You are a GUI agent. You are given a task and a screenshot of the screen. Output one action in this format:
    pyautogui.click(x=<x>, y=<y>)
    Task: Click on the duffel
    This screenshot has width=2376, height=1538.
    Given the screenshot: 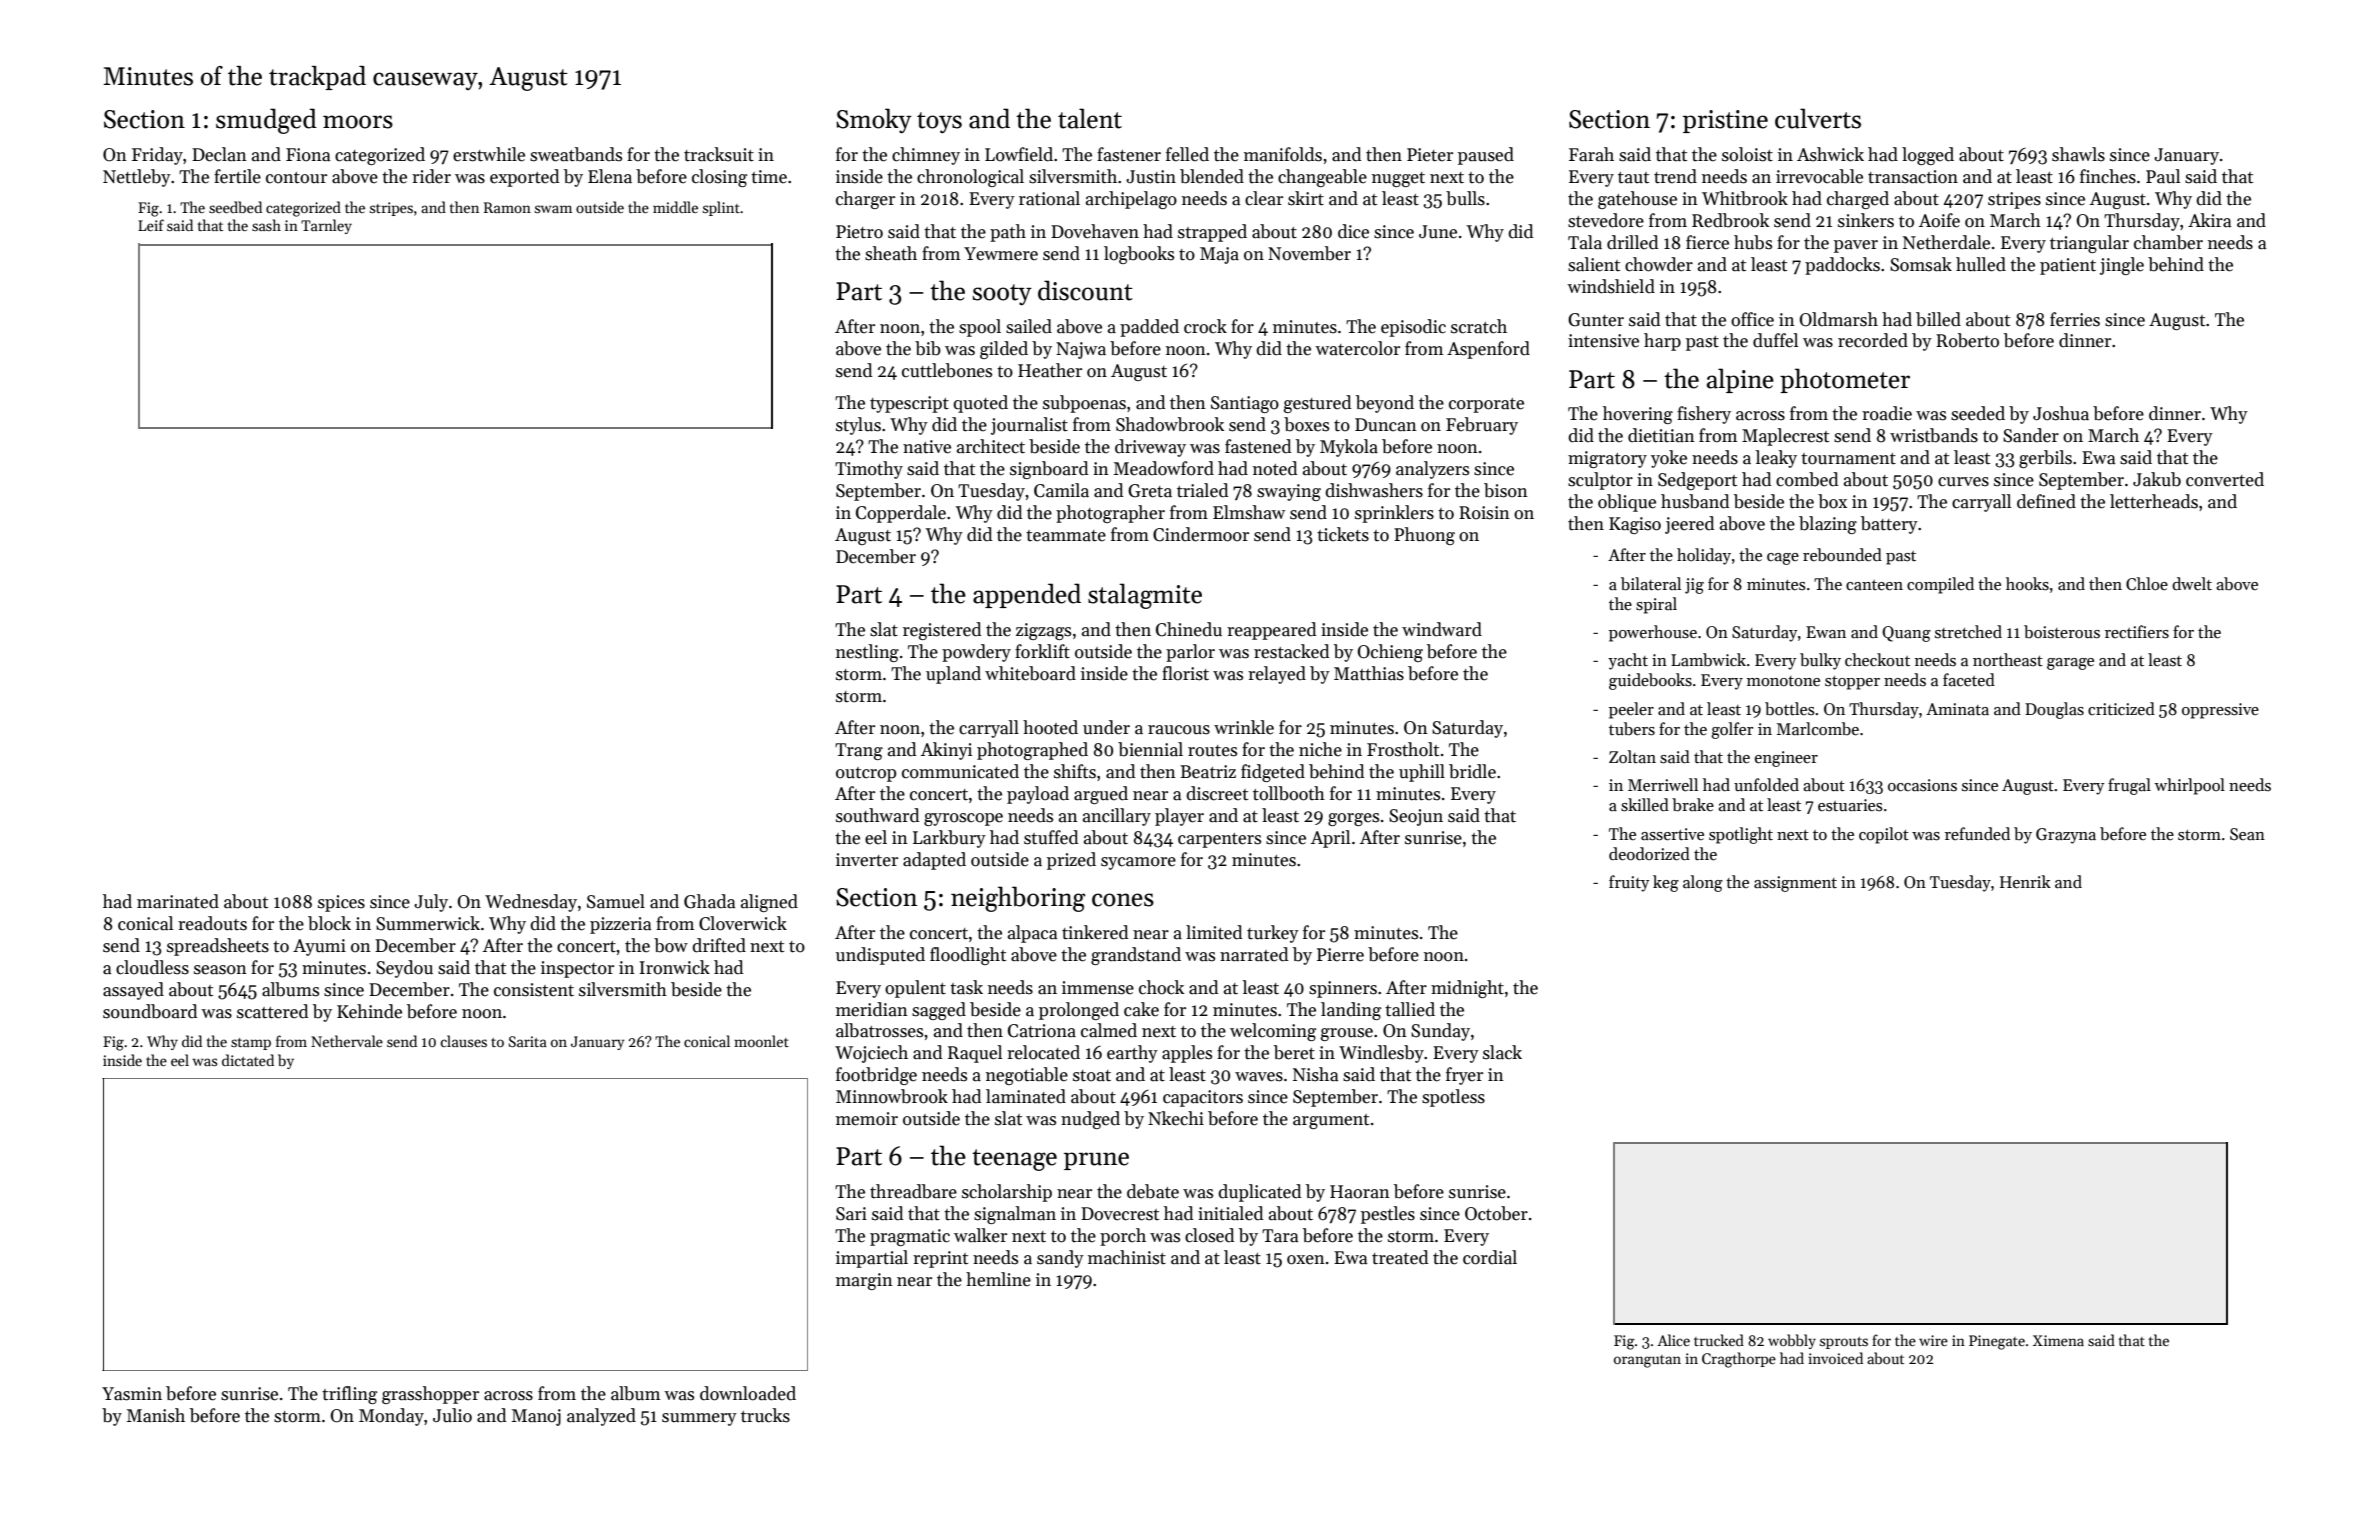 What is the action you would take?
    pyautogui.click(x=1775, y=340)
